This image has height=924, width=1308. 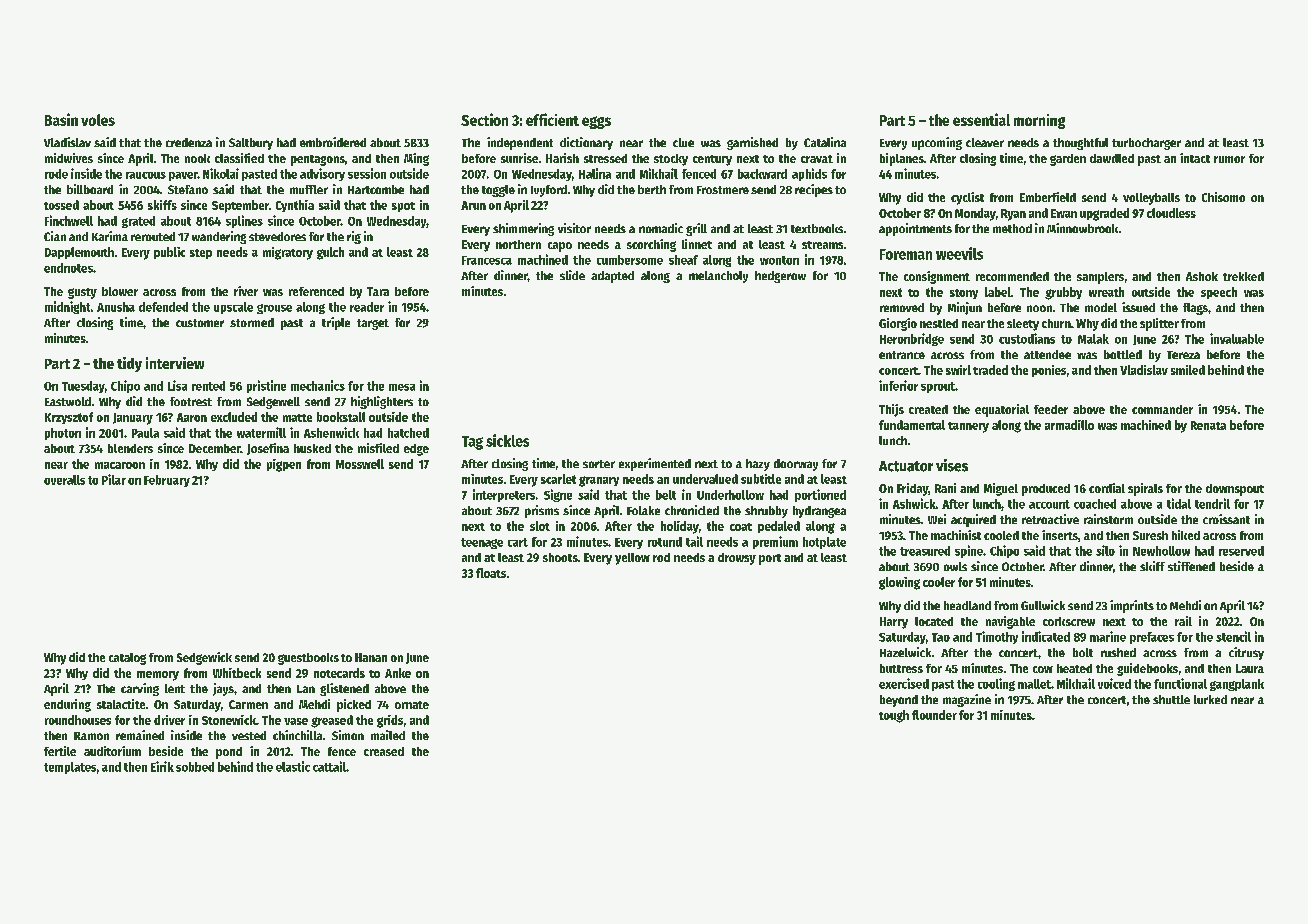 I want to click on Laura, so click(x=1250, y=668).
